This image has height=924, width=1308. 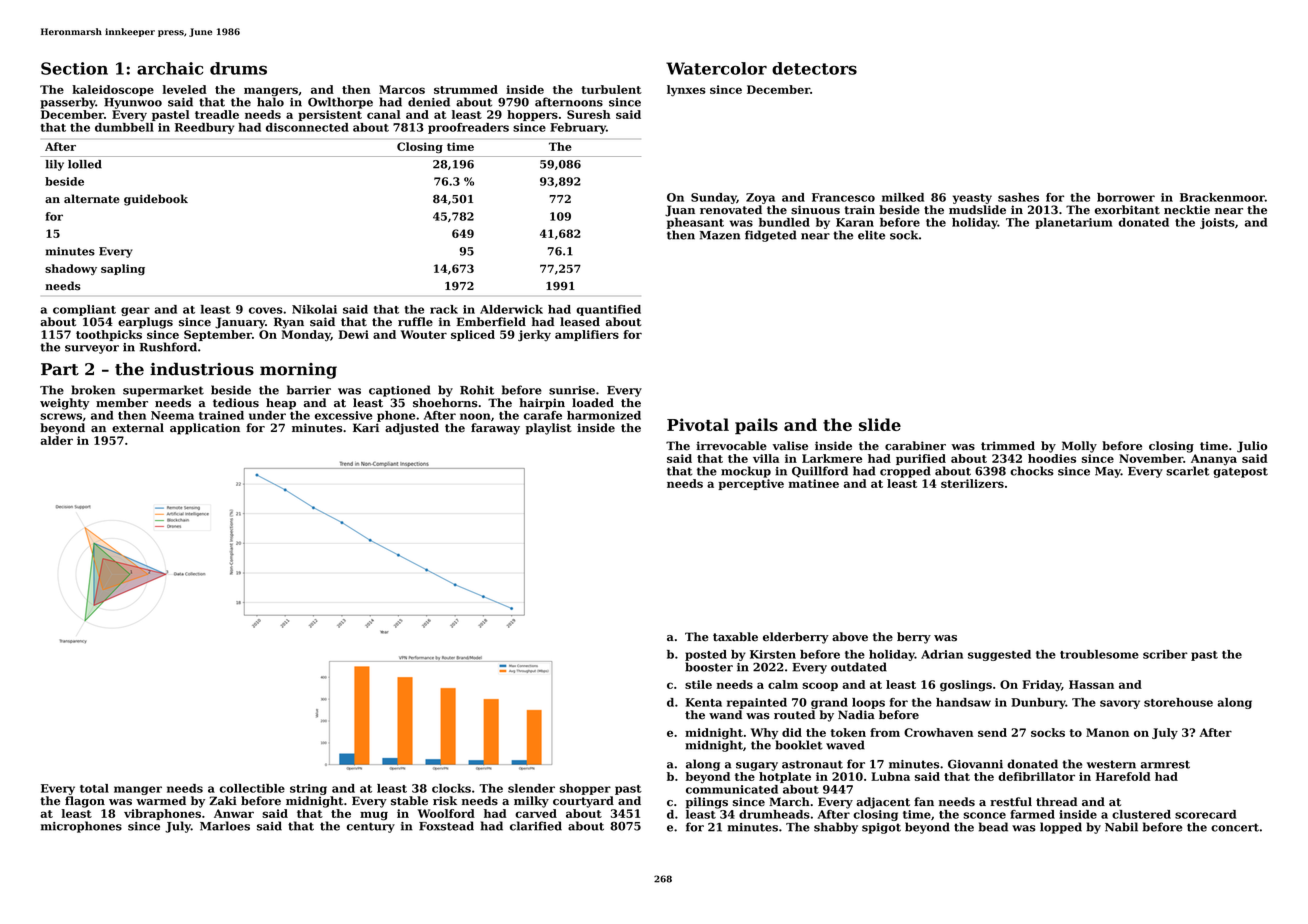 I want to click on scarlet, so click(x=1187, y=471).
